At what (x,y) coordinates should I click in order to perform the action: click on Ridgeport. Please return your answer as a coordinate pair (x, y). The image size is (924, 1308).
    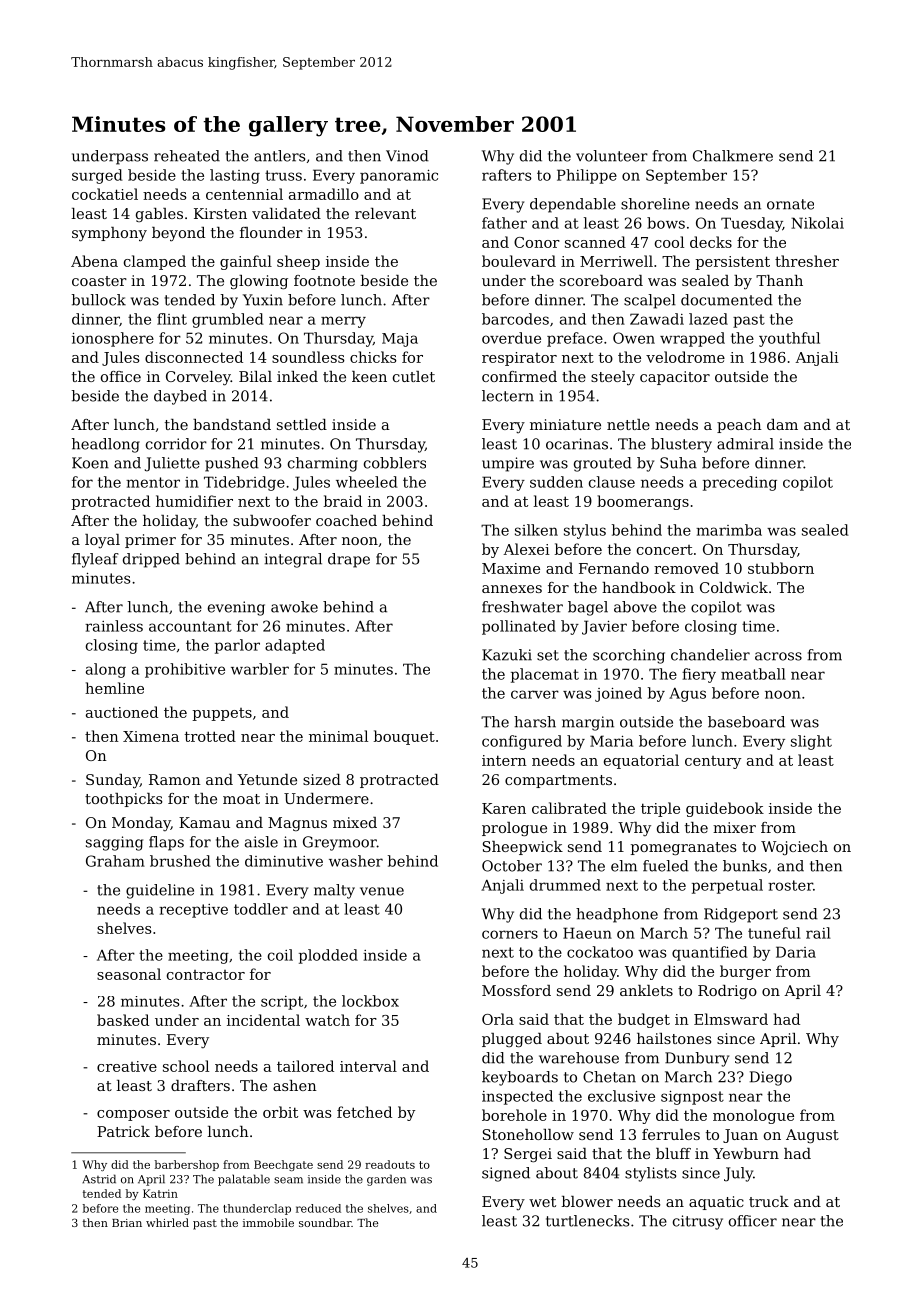
    Looking at the image, I should click on (741, 915).
